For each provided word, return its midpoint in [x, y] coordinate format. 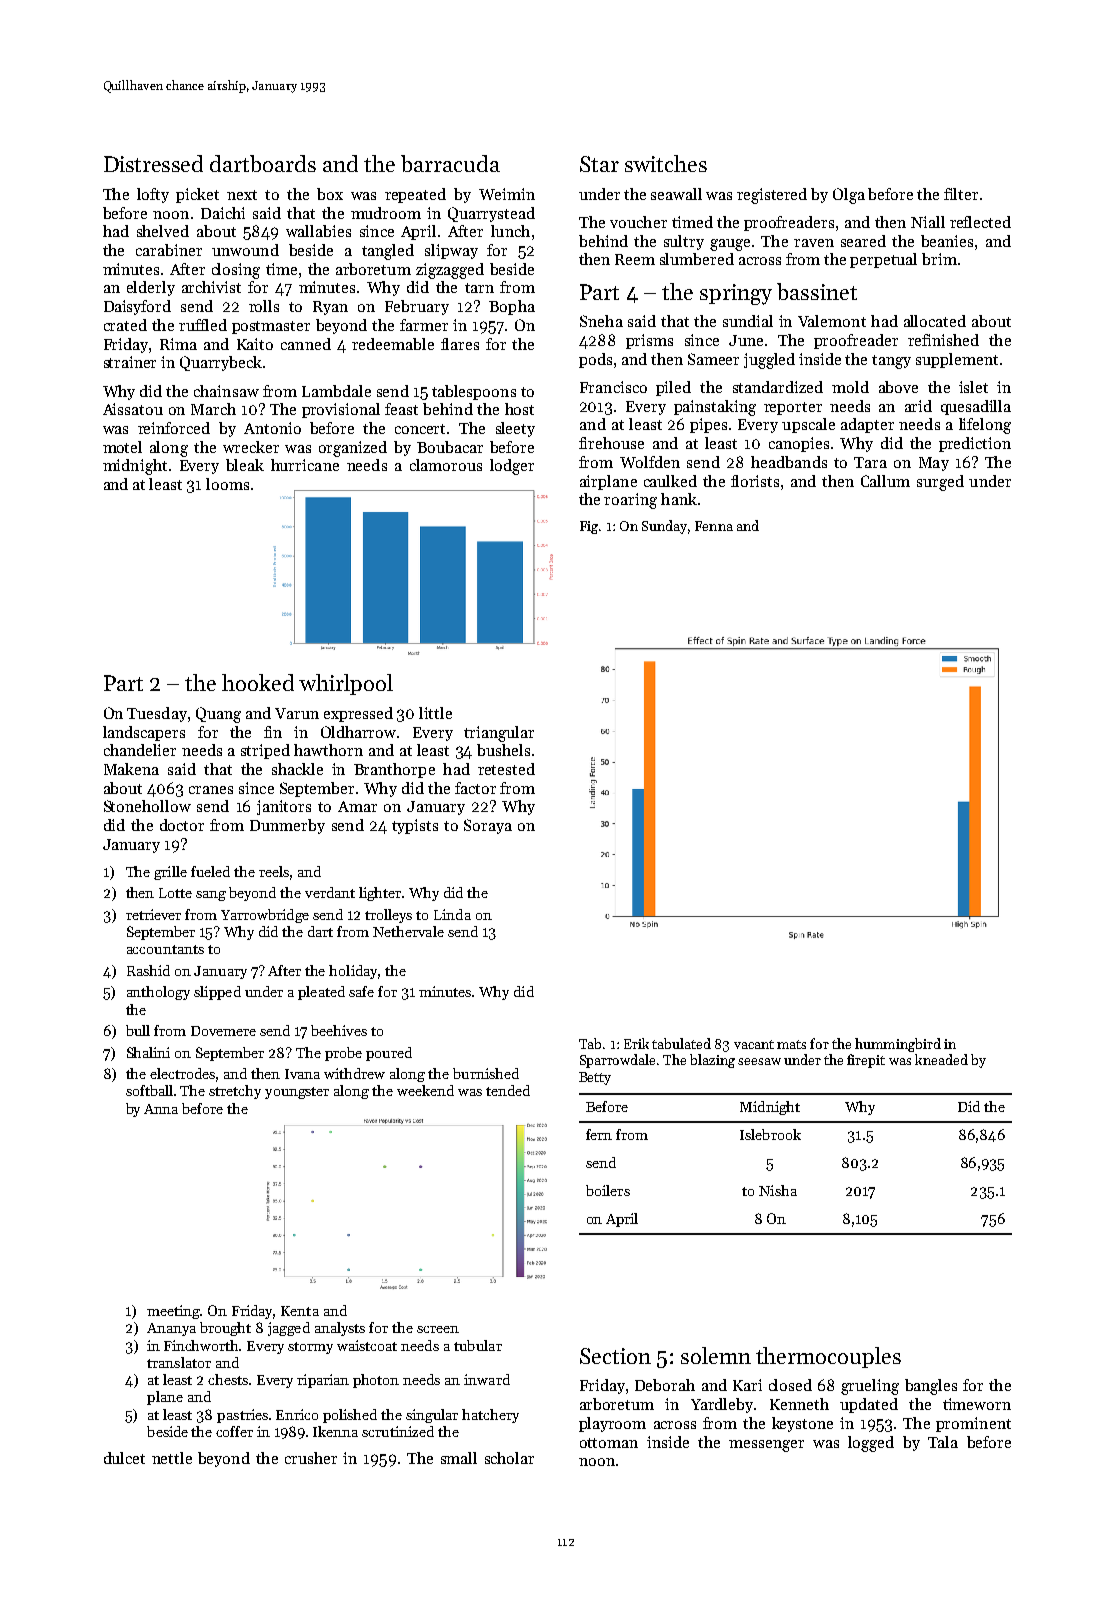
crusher [311, 1458]
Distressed [153, 163]
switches [666, 163]
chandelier [140, 750]
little [435, 713]
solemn [716, 1355]
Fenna [714, 526]
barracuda [450, 163]
